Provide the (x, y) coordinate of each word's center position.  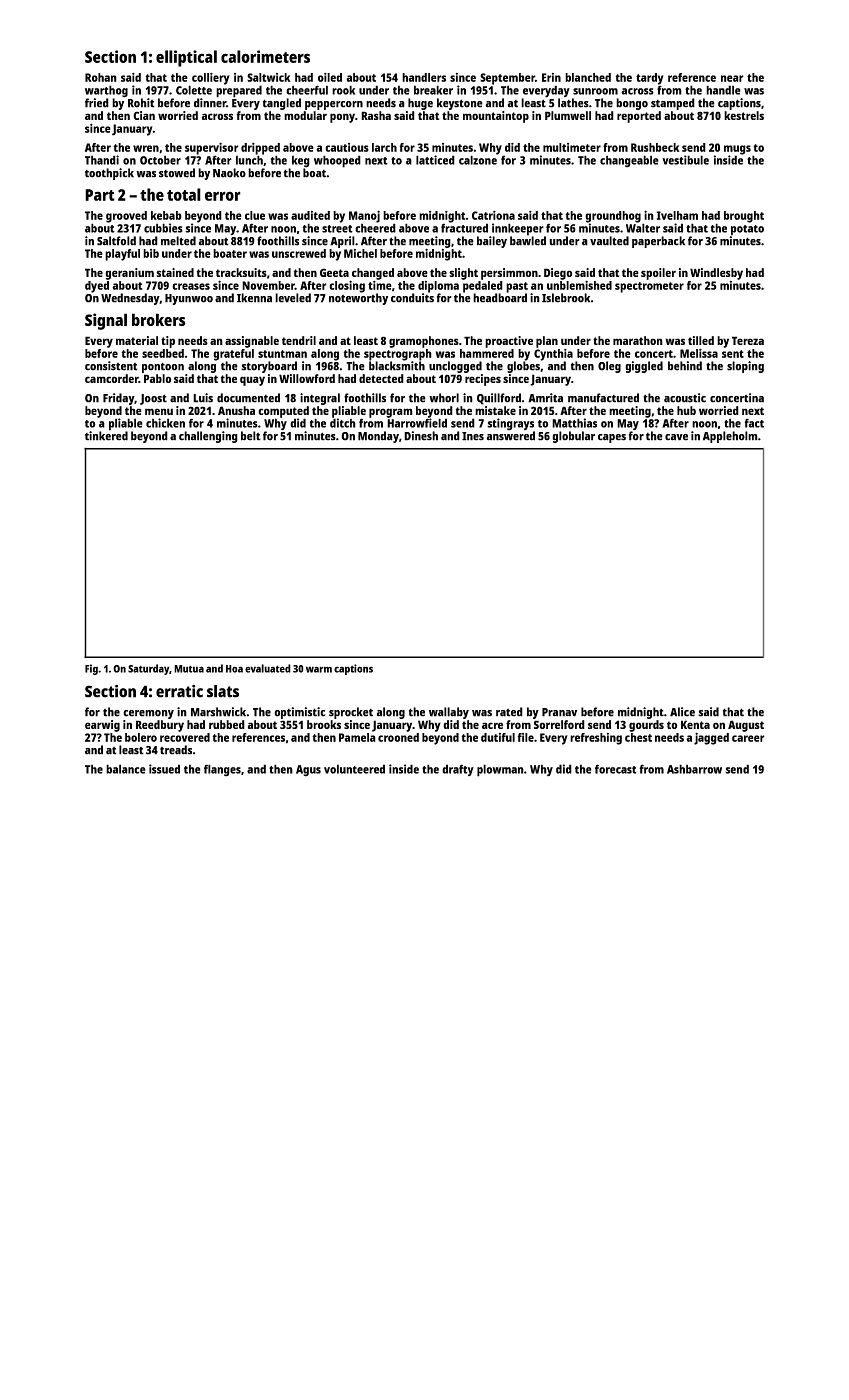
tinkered (106, 436)
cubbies (163, 228)
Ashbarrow (694, 769)
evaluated (268, 668)
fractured (464, 228)
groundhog (613, 217)
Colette (194, 90)
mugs (737, 150)
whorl (444, 398)
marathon (638, 340)
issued (164, 769)
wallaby (449, 713)
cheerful (307, 90)
